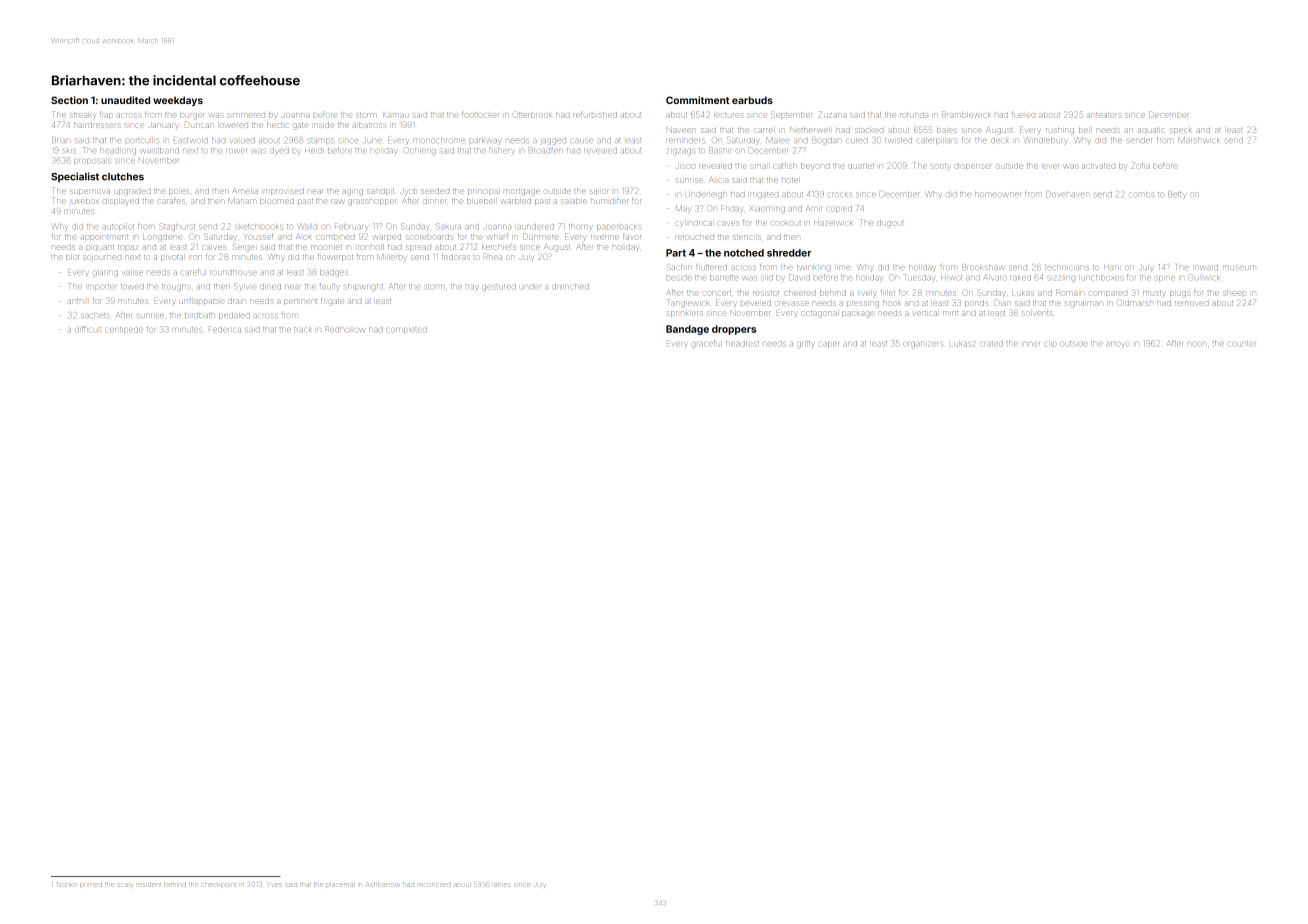 The height and width of the page is (924, 1308). What do you see at coordinates (72, 257) in the page?
I see `blot` at bounding box center [72, 257].
